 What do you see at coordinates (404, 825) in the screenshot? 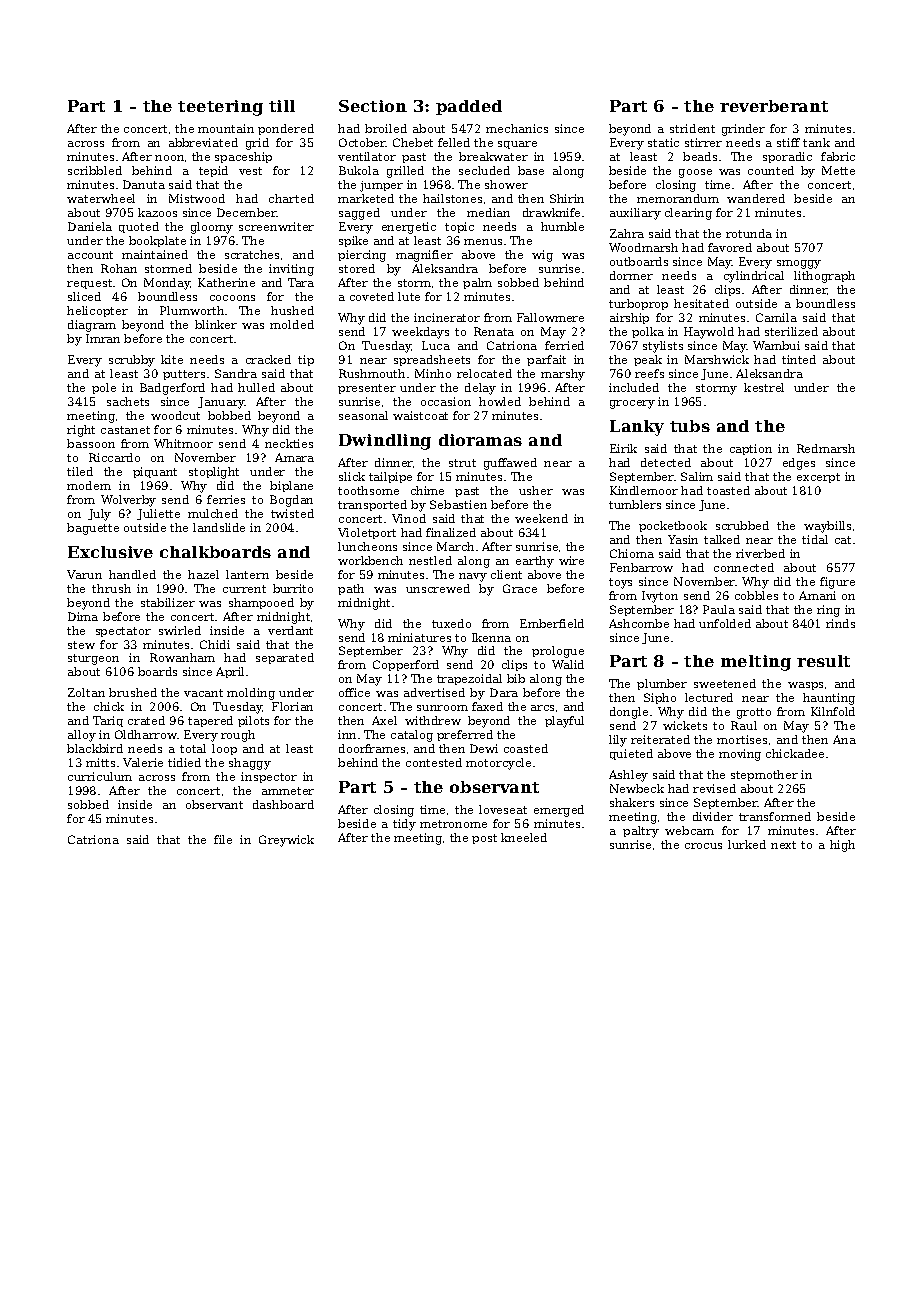
I see `tidy` at bounding box center [404, 825].
